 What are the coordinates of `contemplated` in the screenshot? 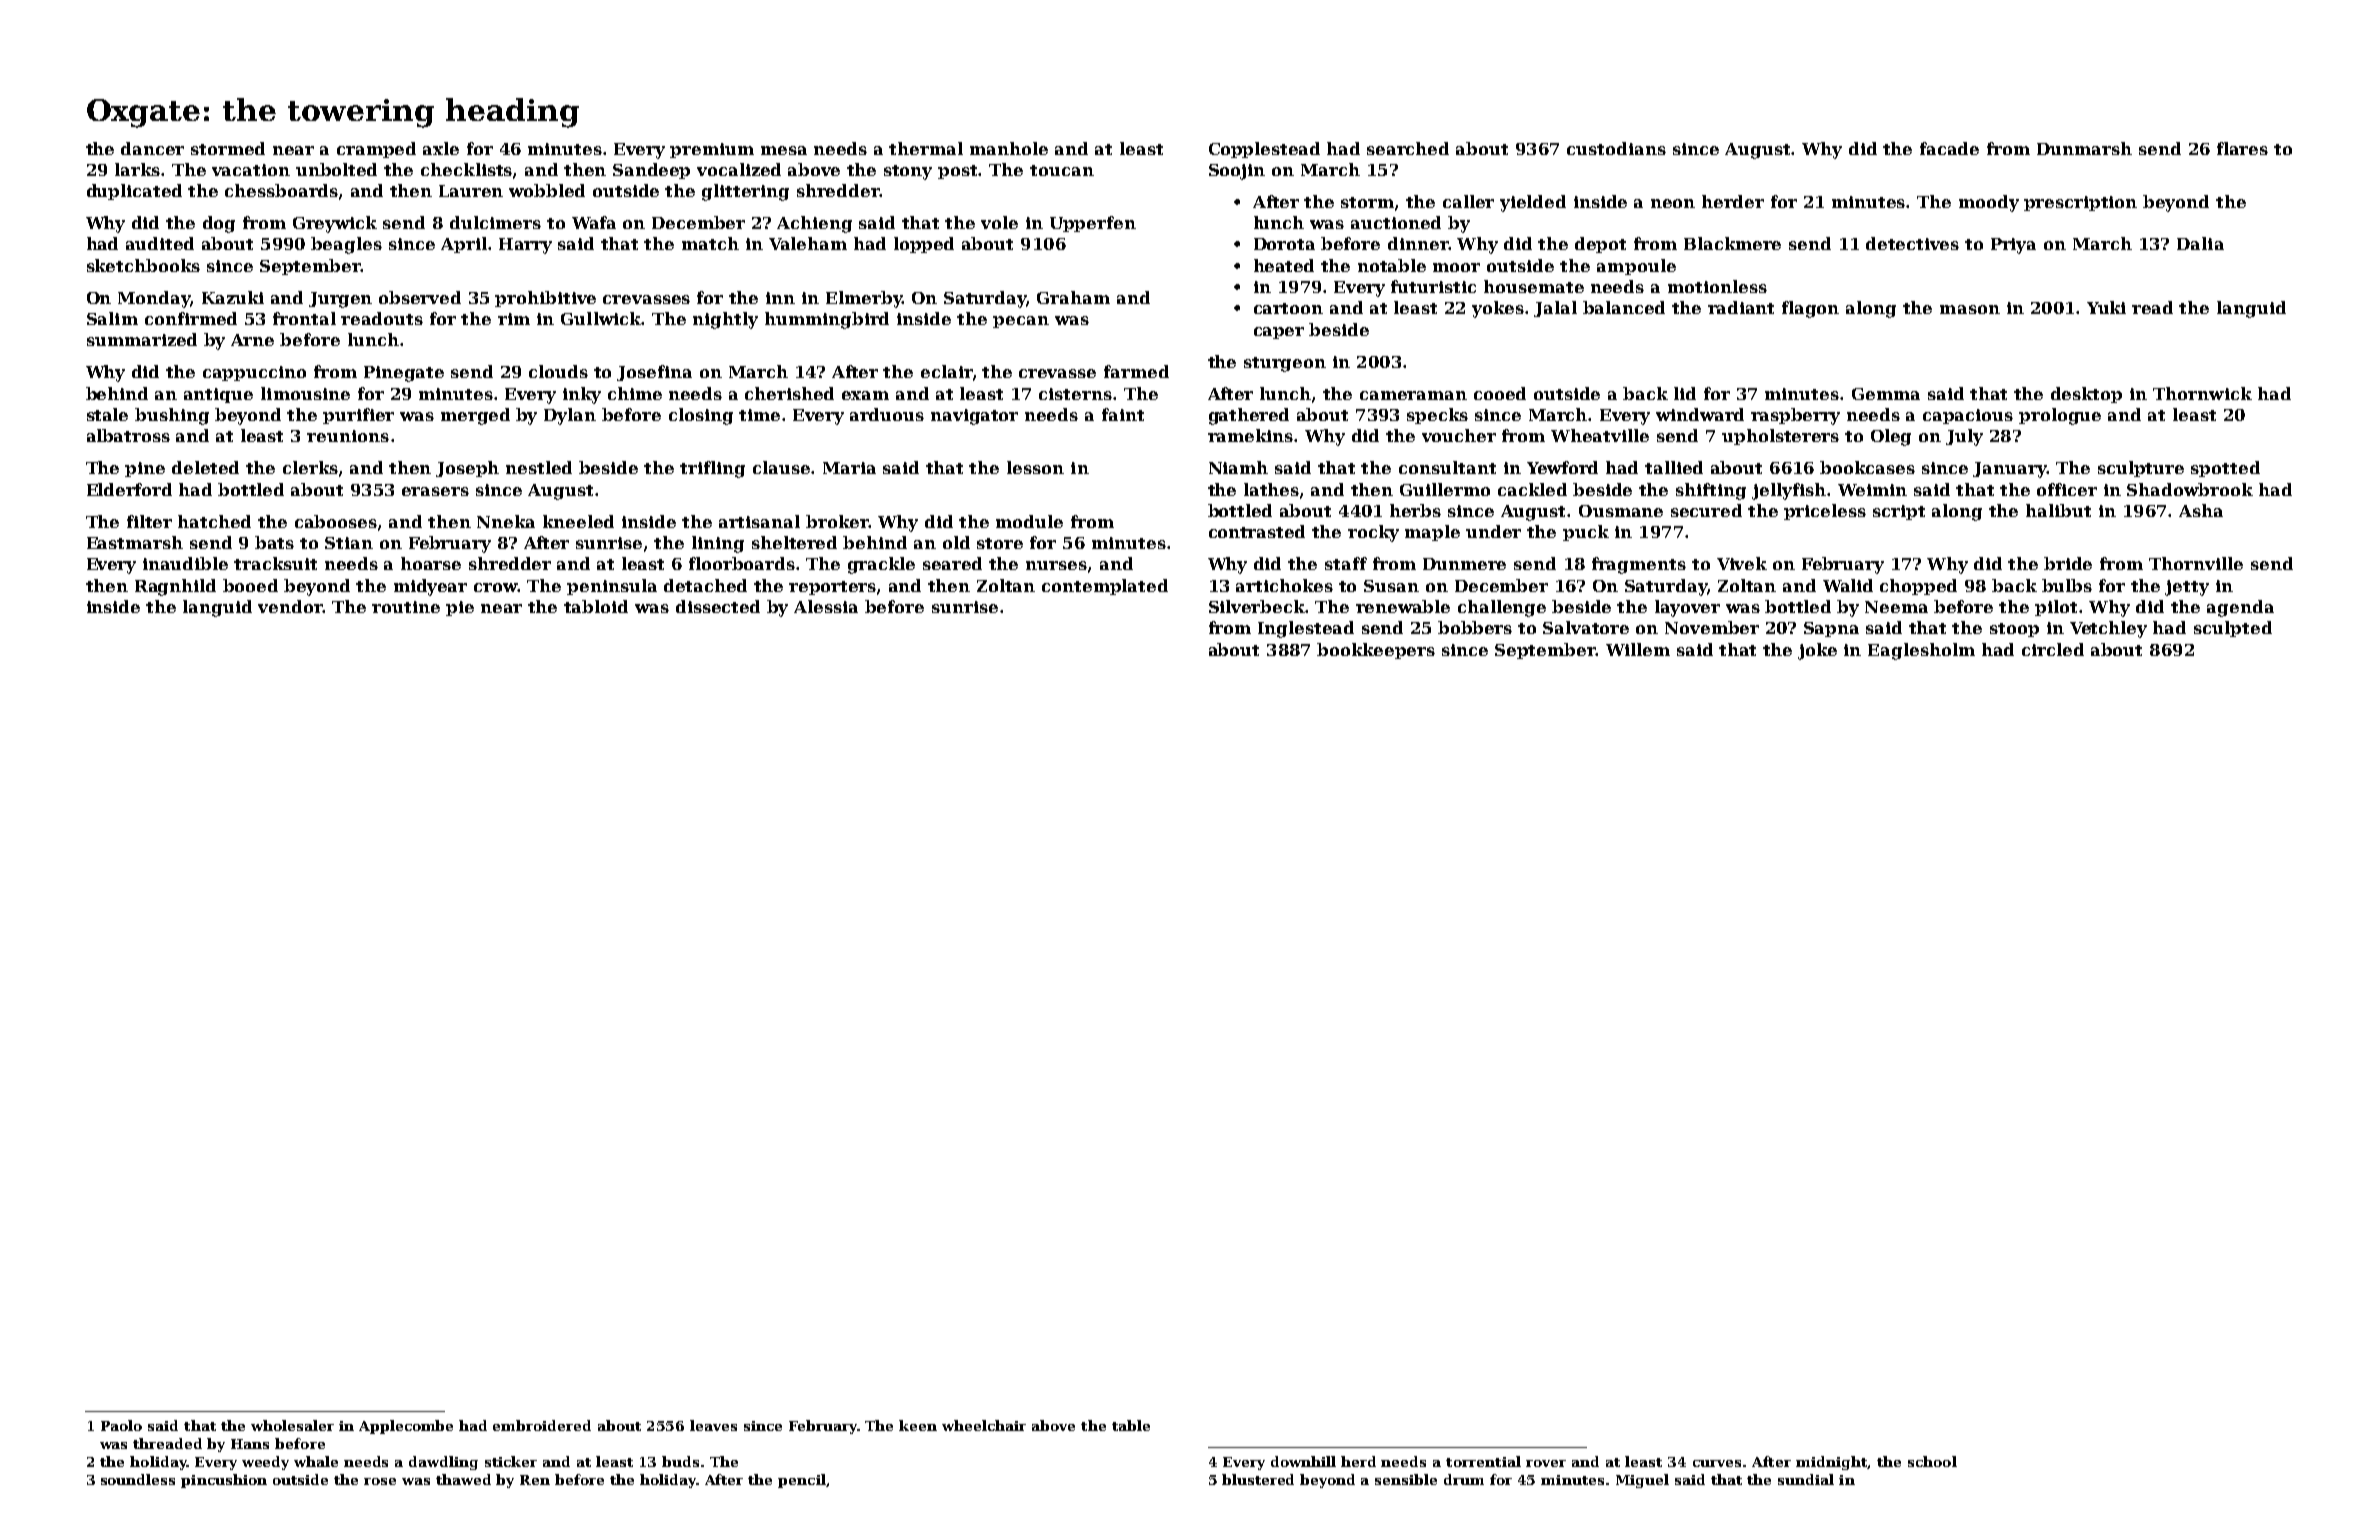 It's located at (1105, 587).
